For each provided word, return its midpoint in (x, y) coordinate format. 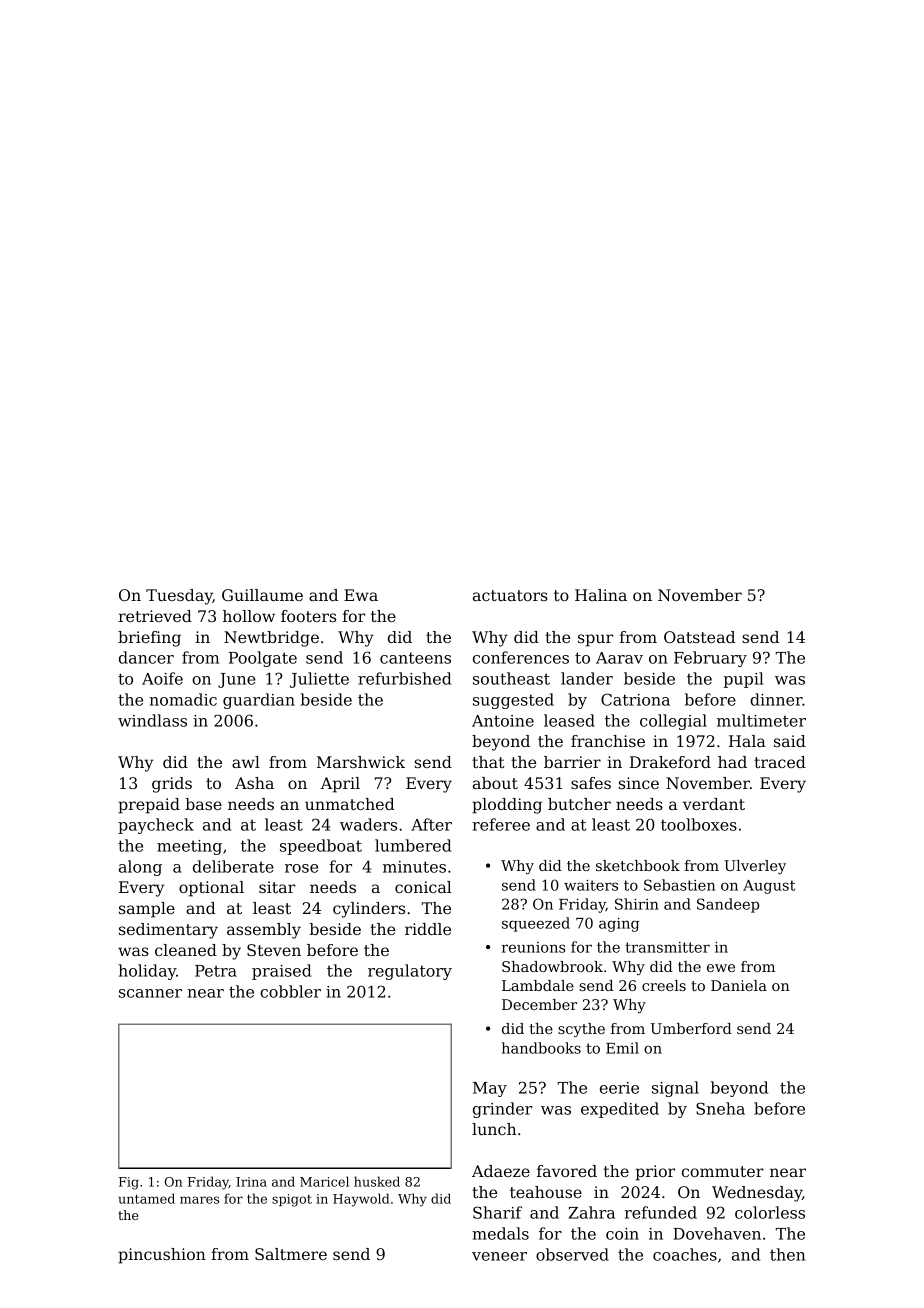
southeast (511, 678)
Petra (216, 971)
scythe (581, 1030)
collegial (673, 722)
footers (308, 616)
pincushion (162, 1256)
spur (595, 640)
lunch (494, 1129)
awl (246, 762)
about (495, 783)
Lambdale (538, 985)
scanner (150, 993)
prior (655, 1173)
